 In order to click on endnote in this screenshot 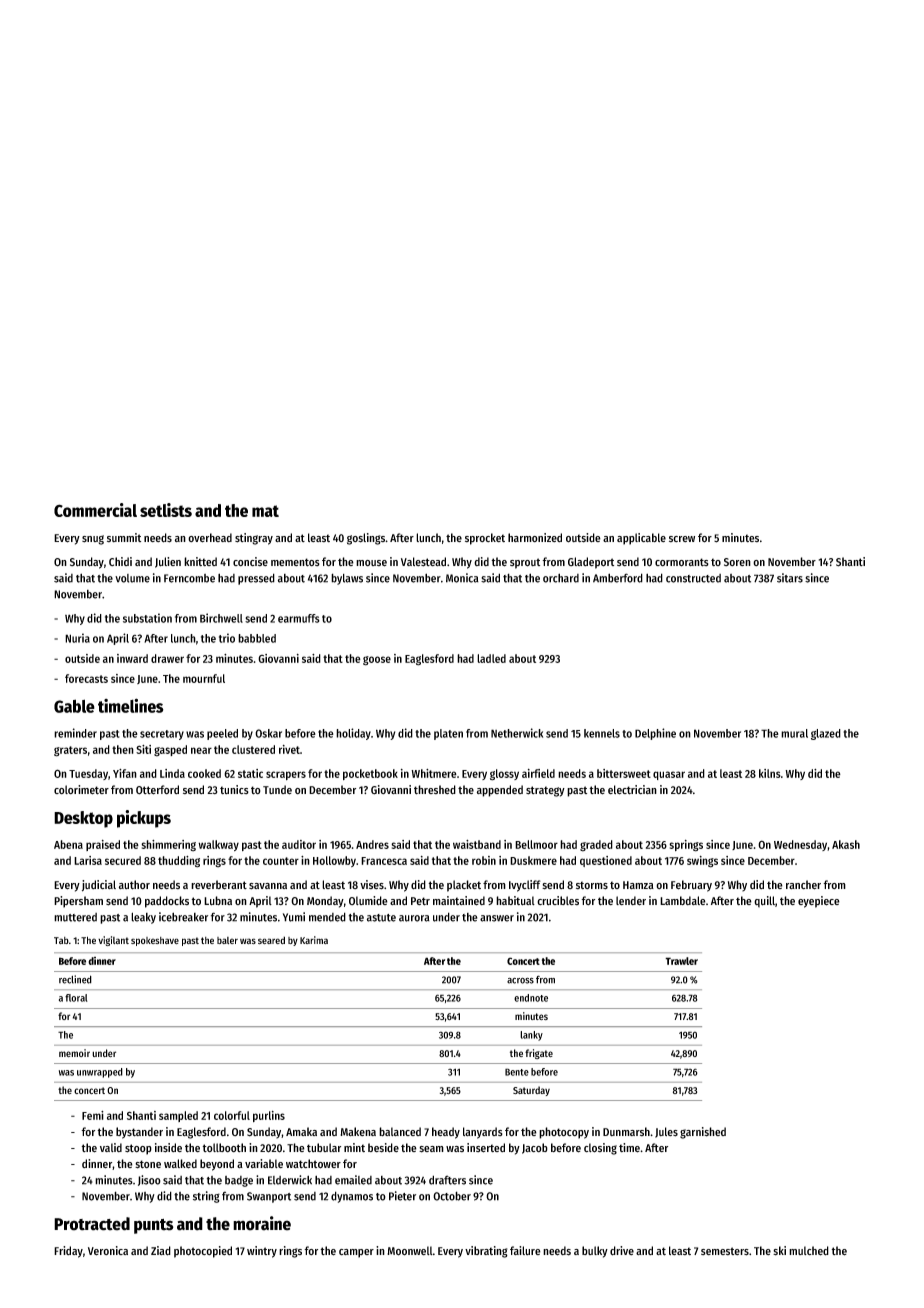, I will do `click(531, 998)`.
